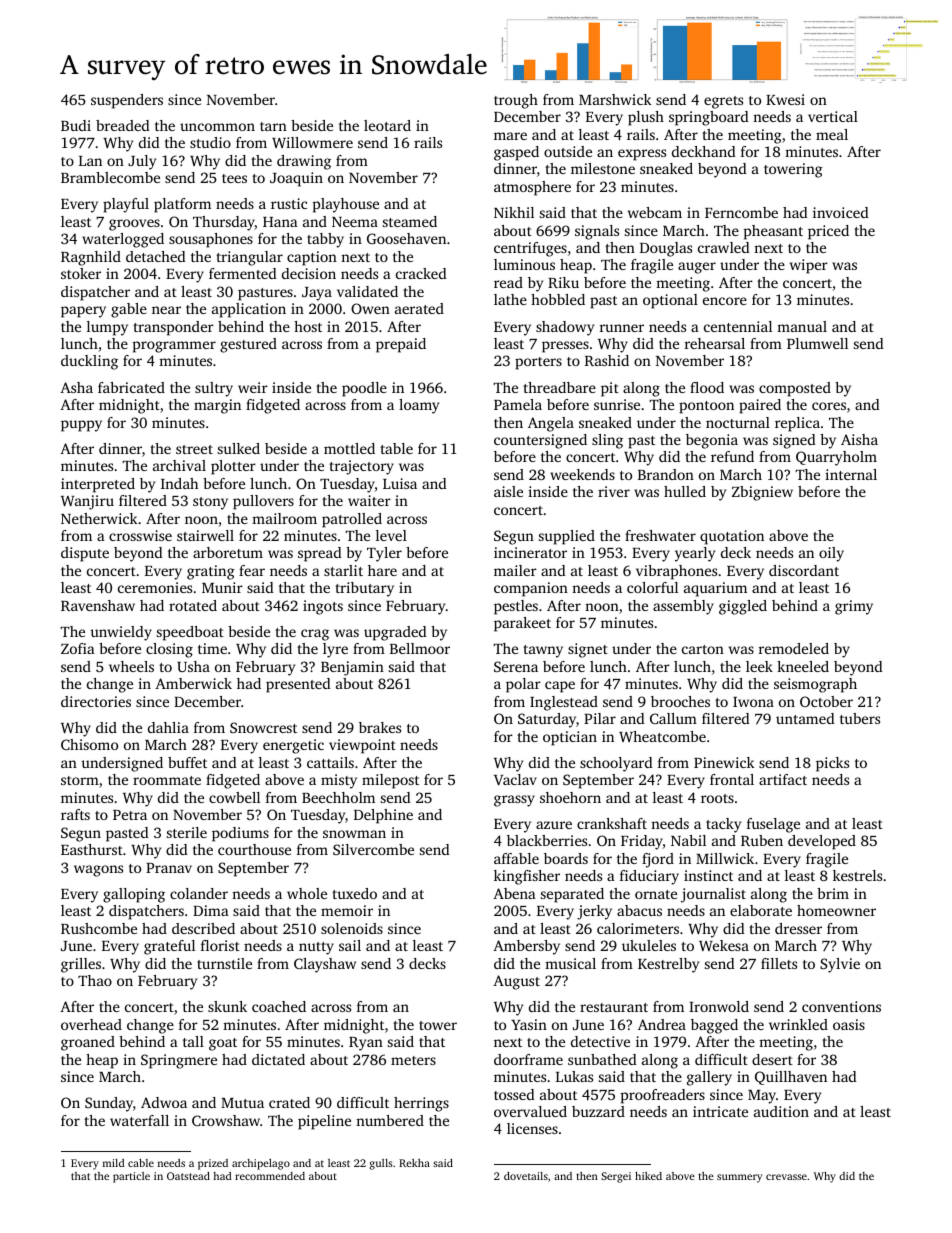 Image resolution: width=952 pixels, height=1233 pixels. I want to click on signet, so click(588, 650).
